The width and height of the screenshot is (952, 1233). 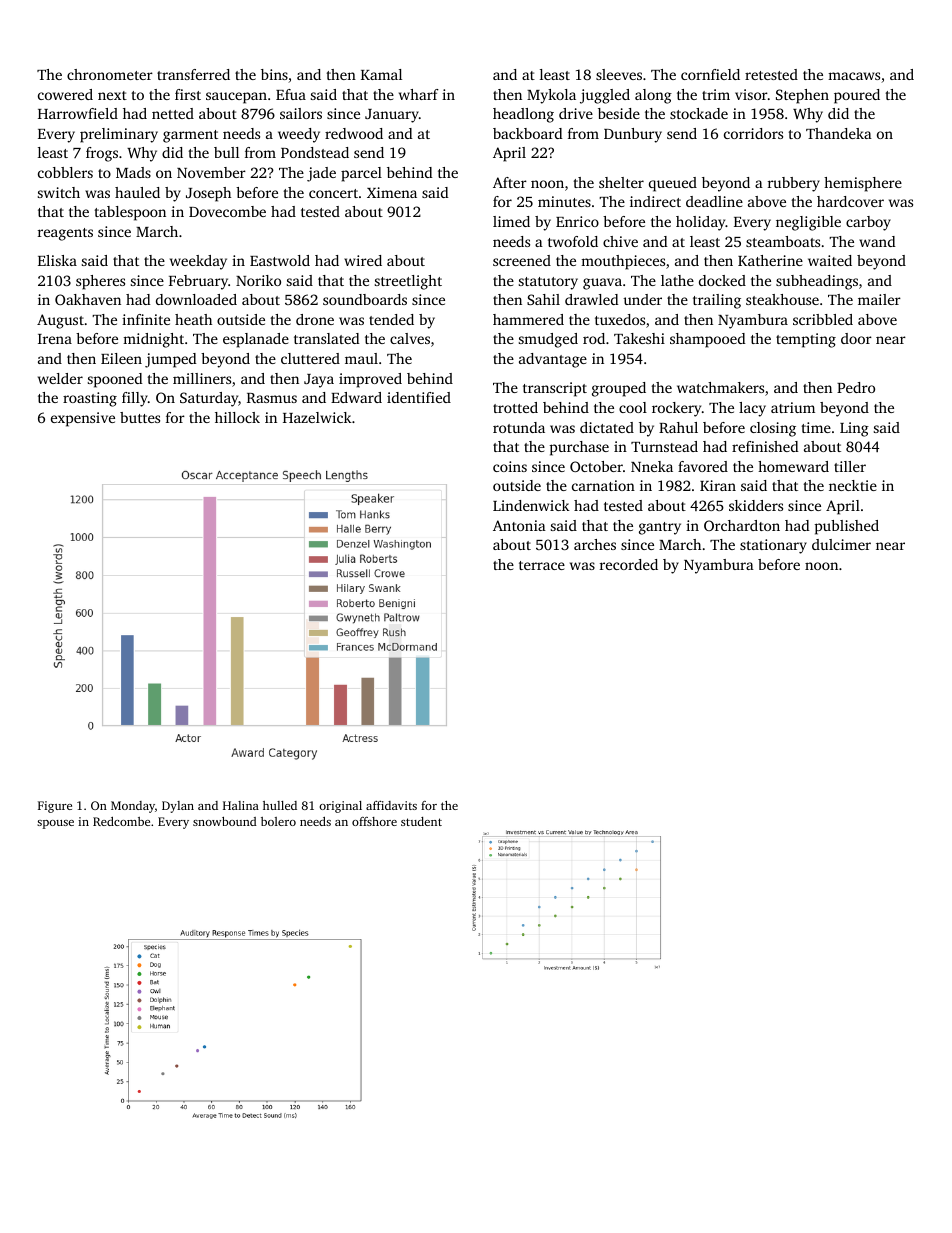 What do you see at coordinates (55, 824) in the screenshot?
I see `spouse` at bounding box center [55, 824].
